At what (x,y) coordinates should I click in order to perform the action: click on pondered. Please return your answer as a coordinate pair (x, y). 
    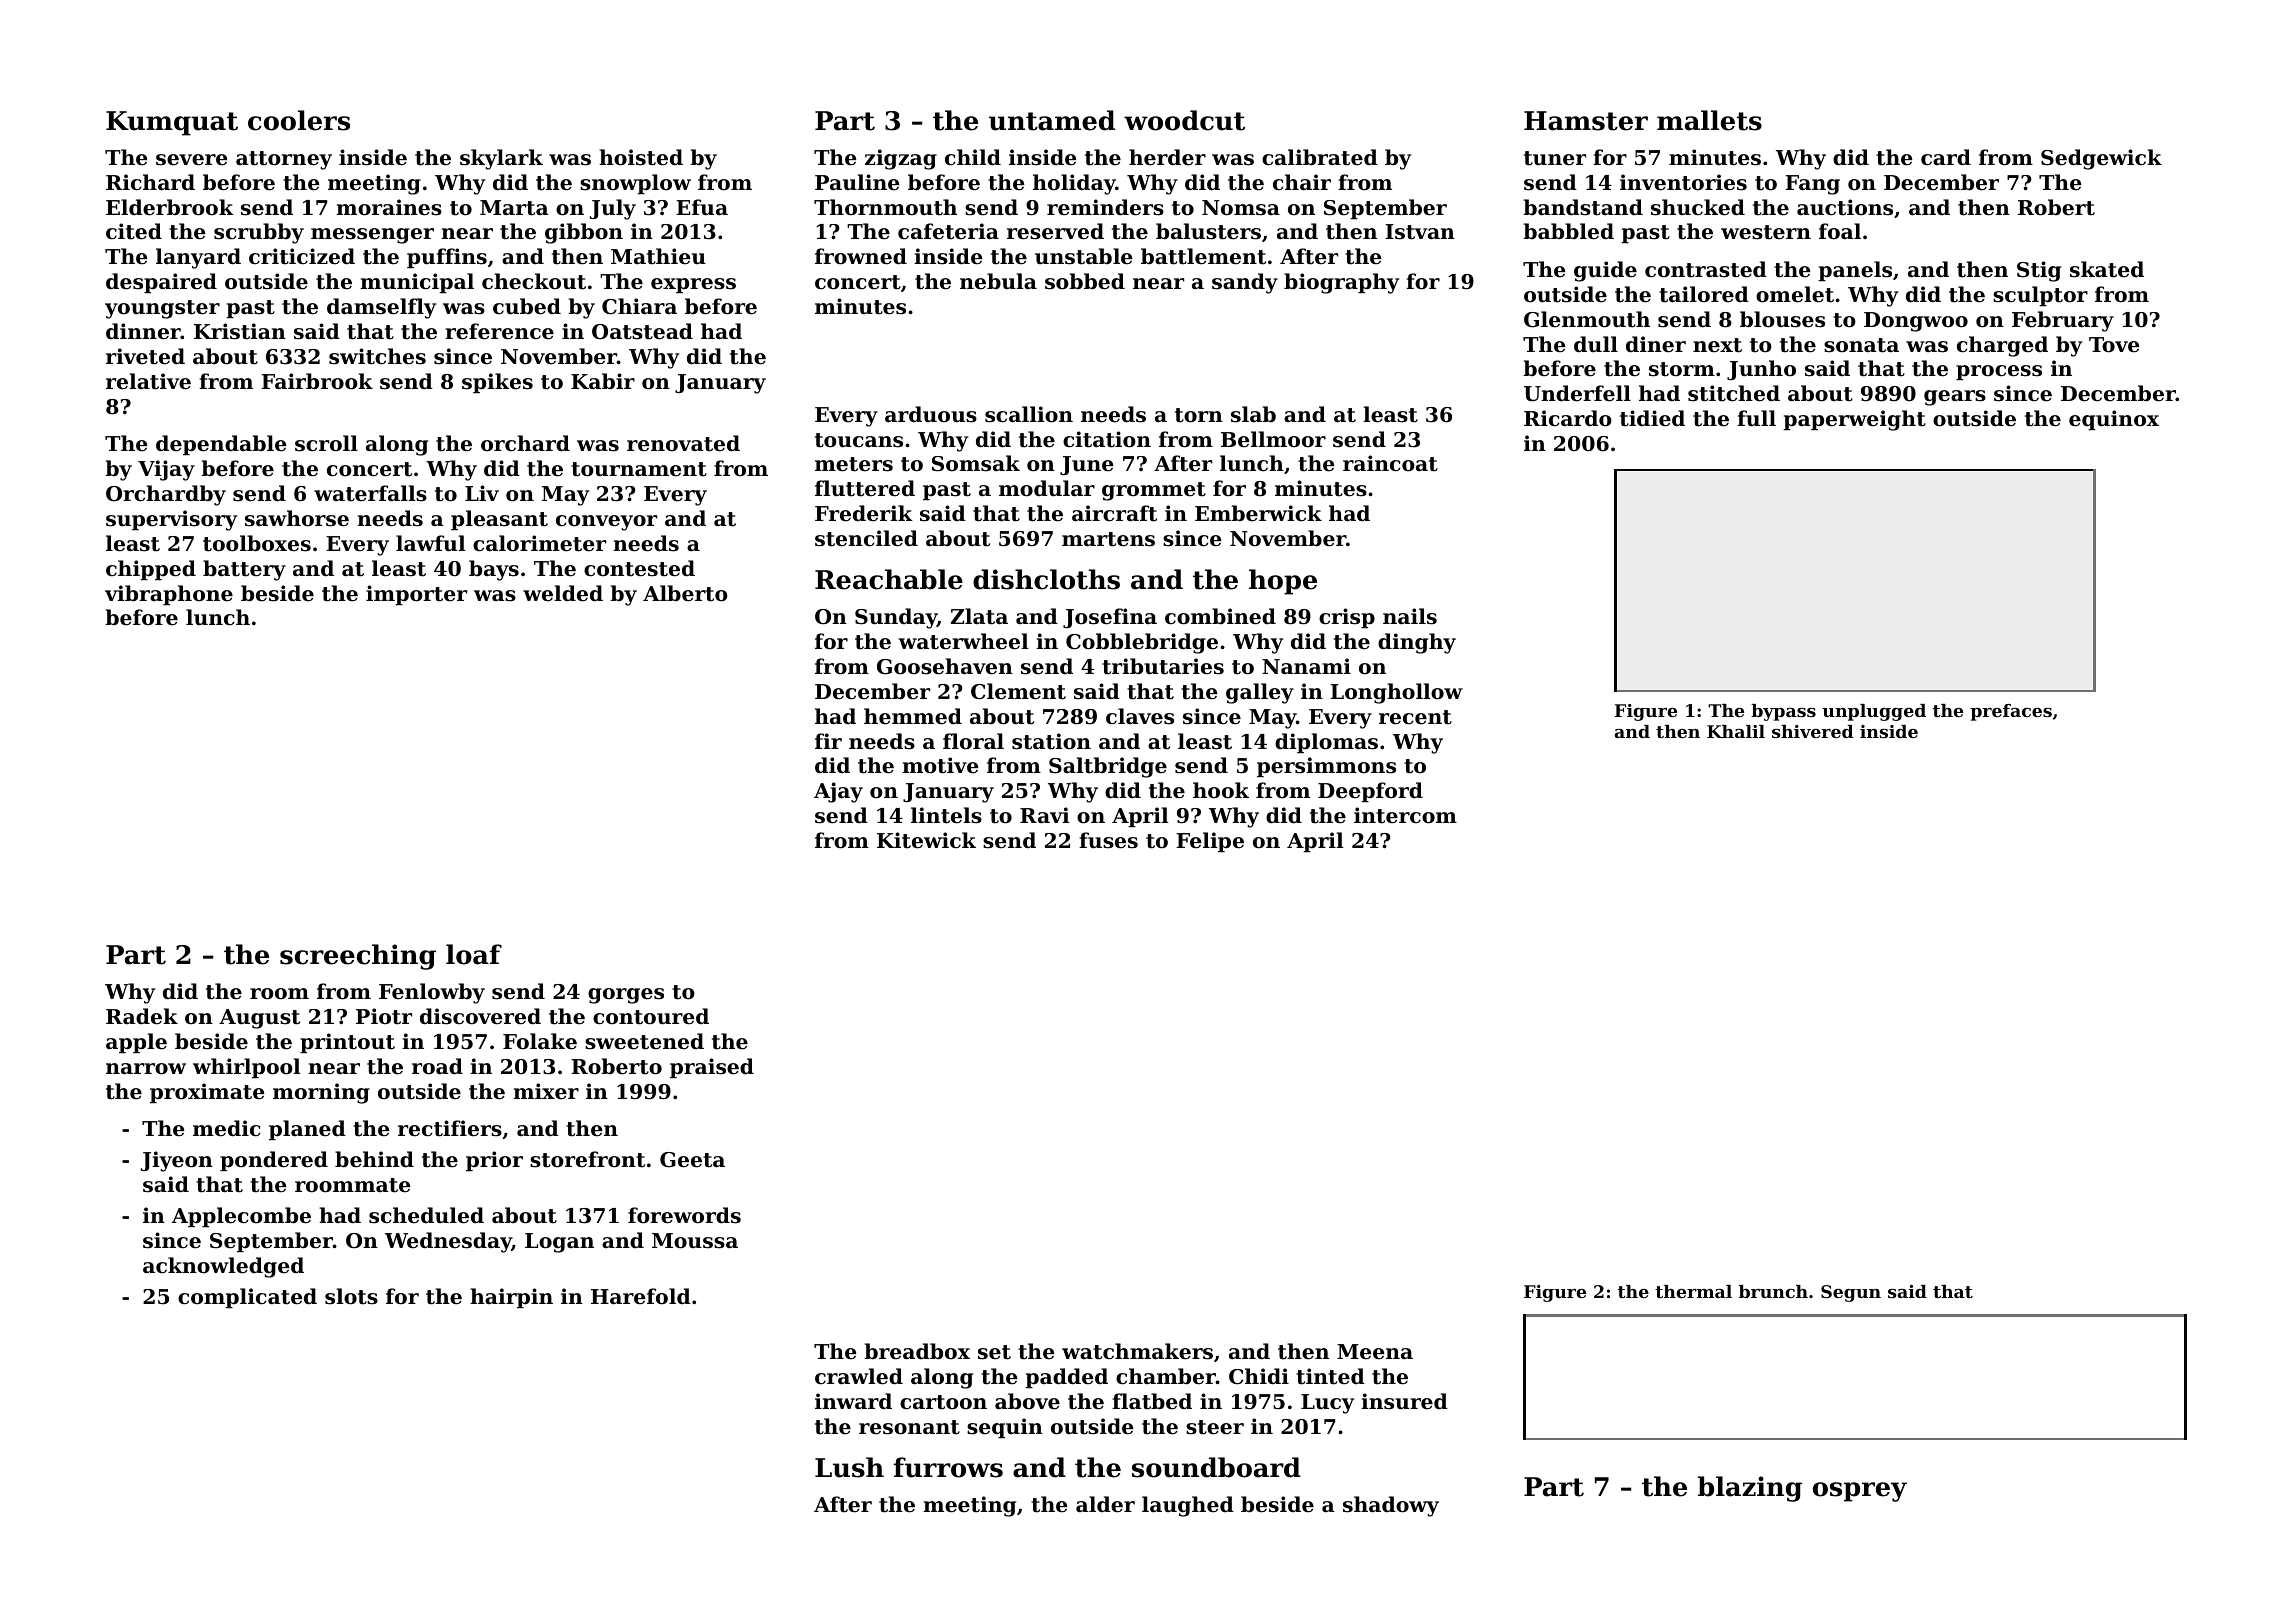
    Looking at the image, I should click on (274, 1161).
